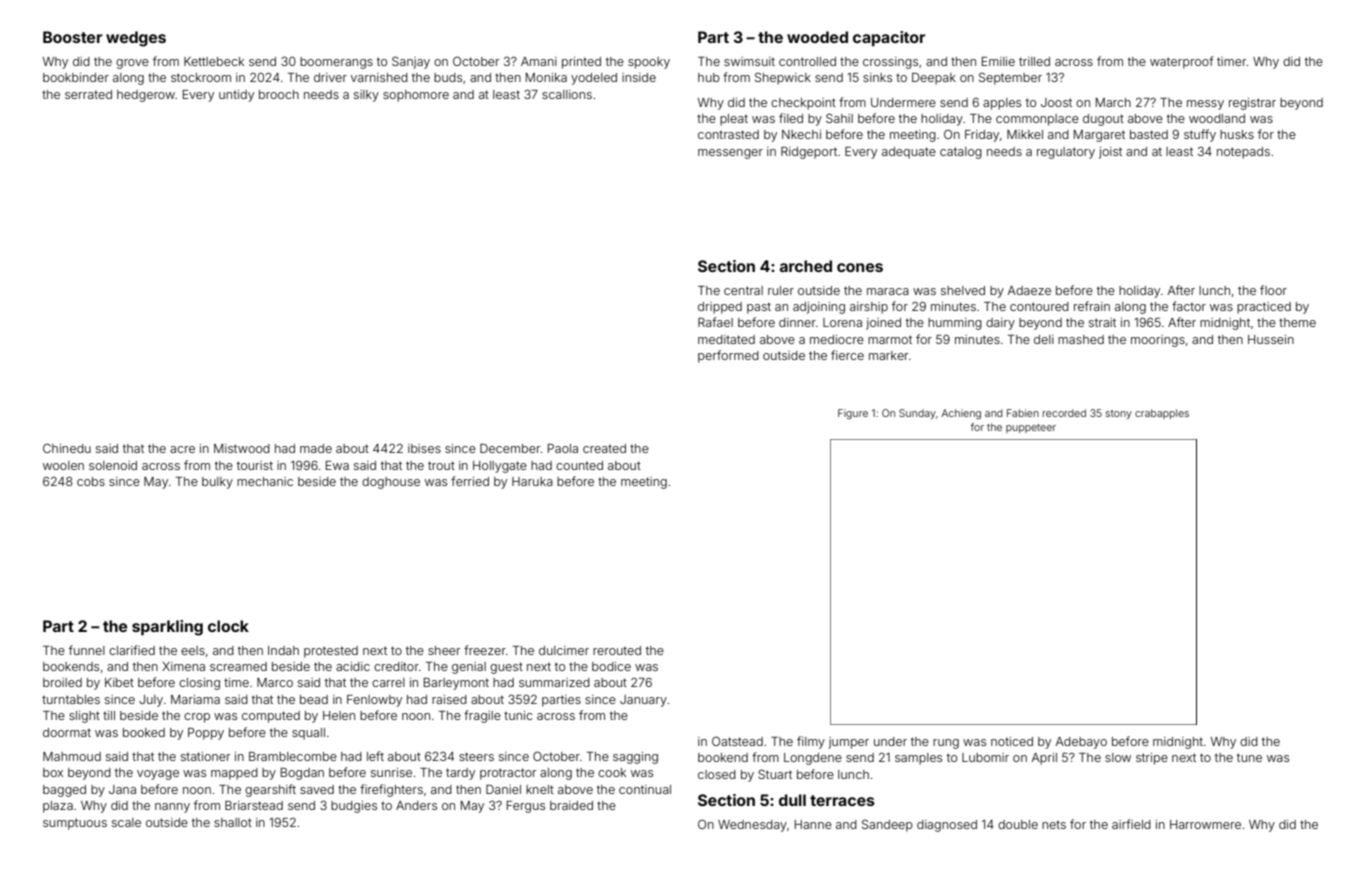  Describe the element at coordinates (279, 94) in the page. I see `brooch` at that location.
